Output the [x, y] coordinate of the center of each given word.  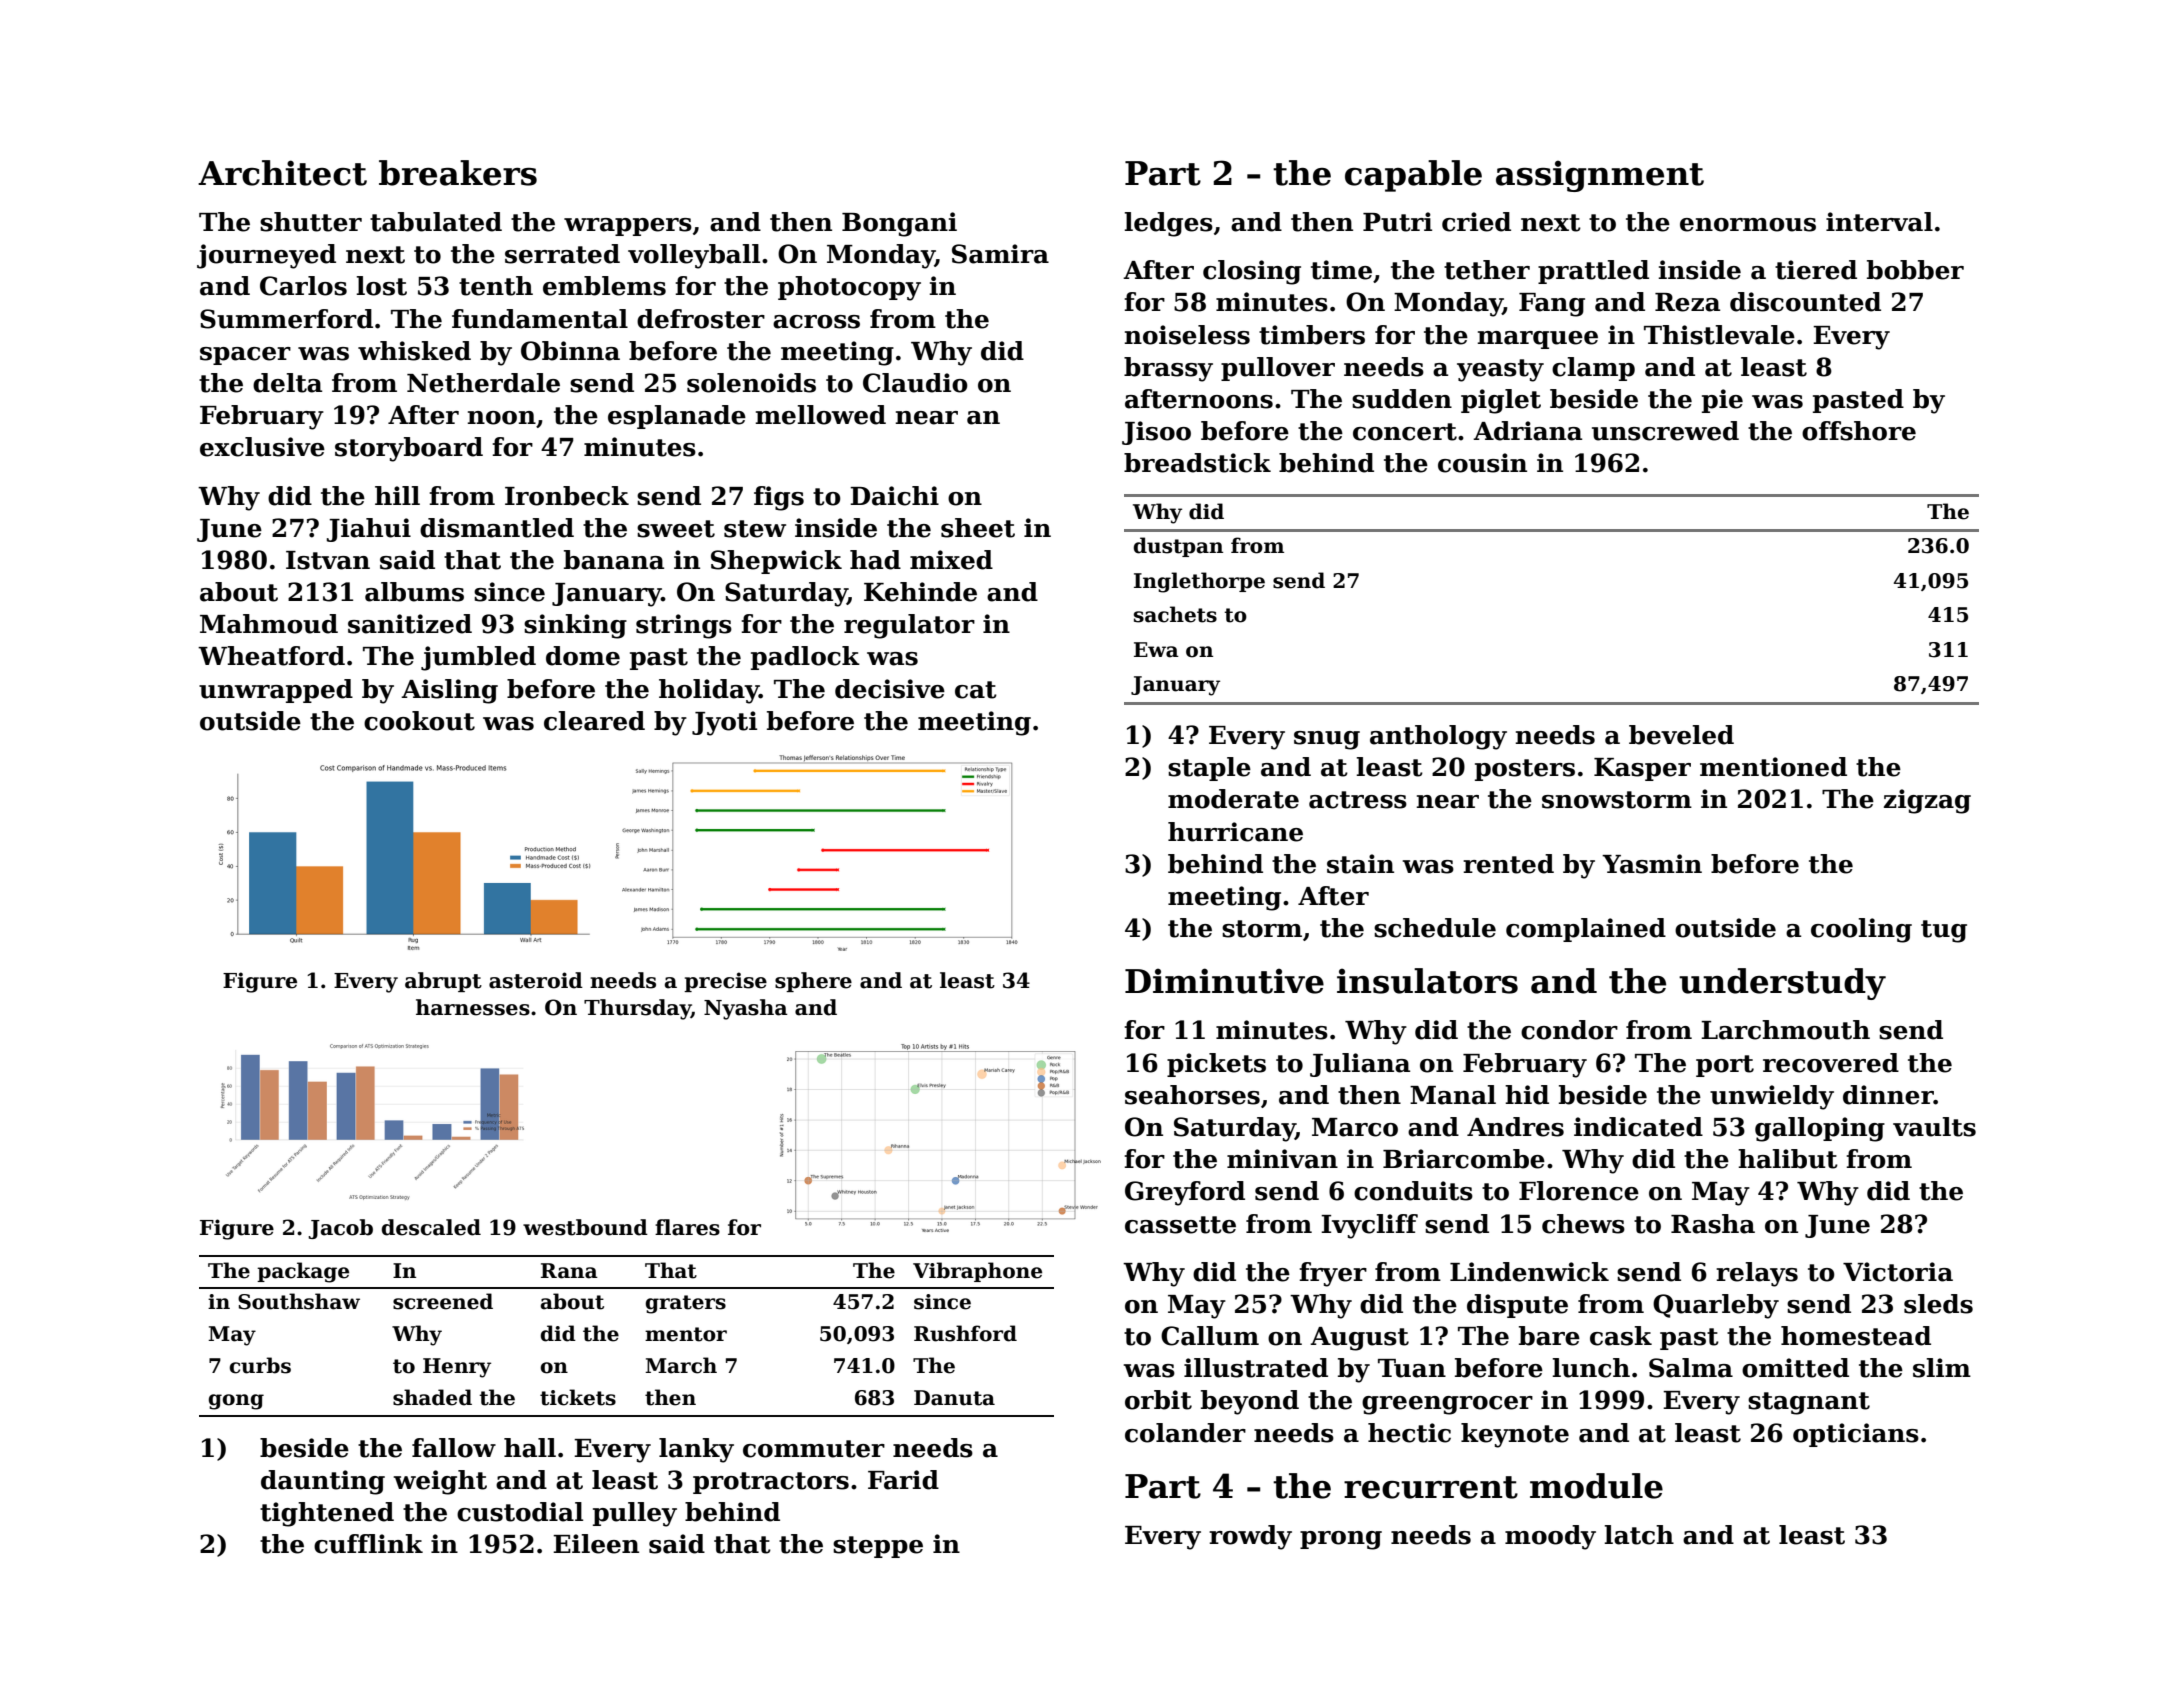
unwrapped [276, 691]
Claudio [915, 383]
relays [1757, 1274]
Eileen [596, 1544]
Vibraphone [977, 1272]
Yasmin [1652, 864]
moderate [1233, 799]
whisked [414, 351]
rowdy [1250, 1537]
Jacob [340, 1229]
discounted [1805, 302]
